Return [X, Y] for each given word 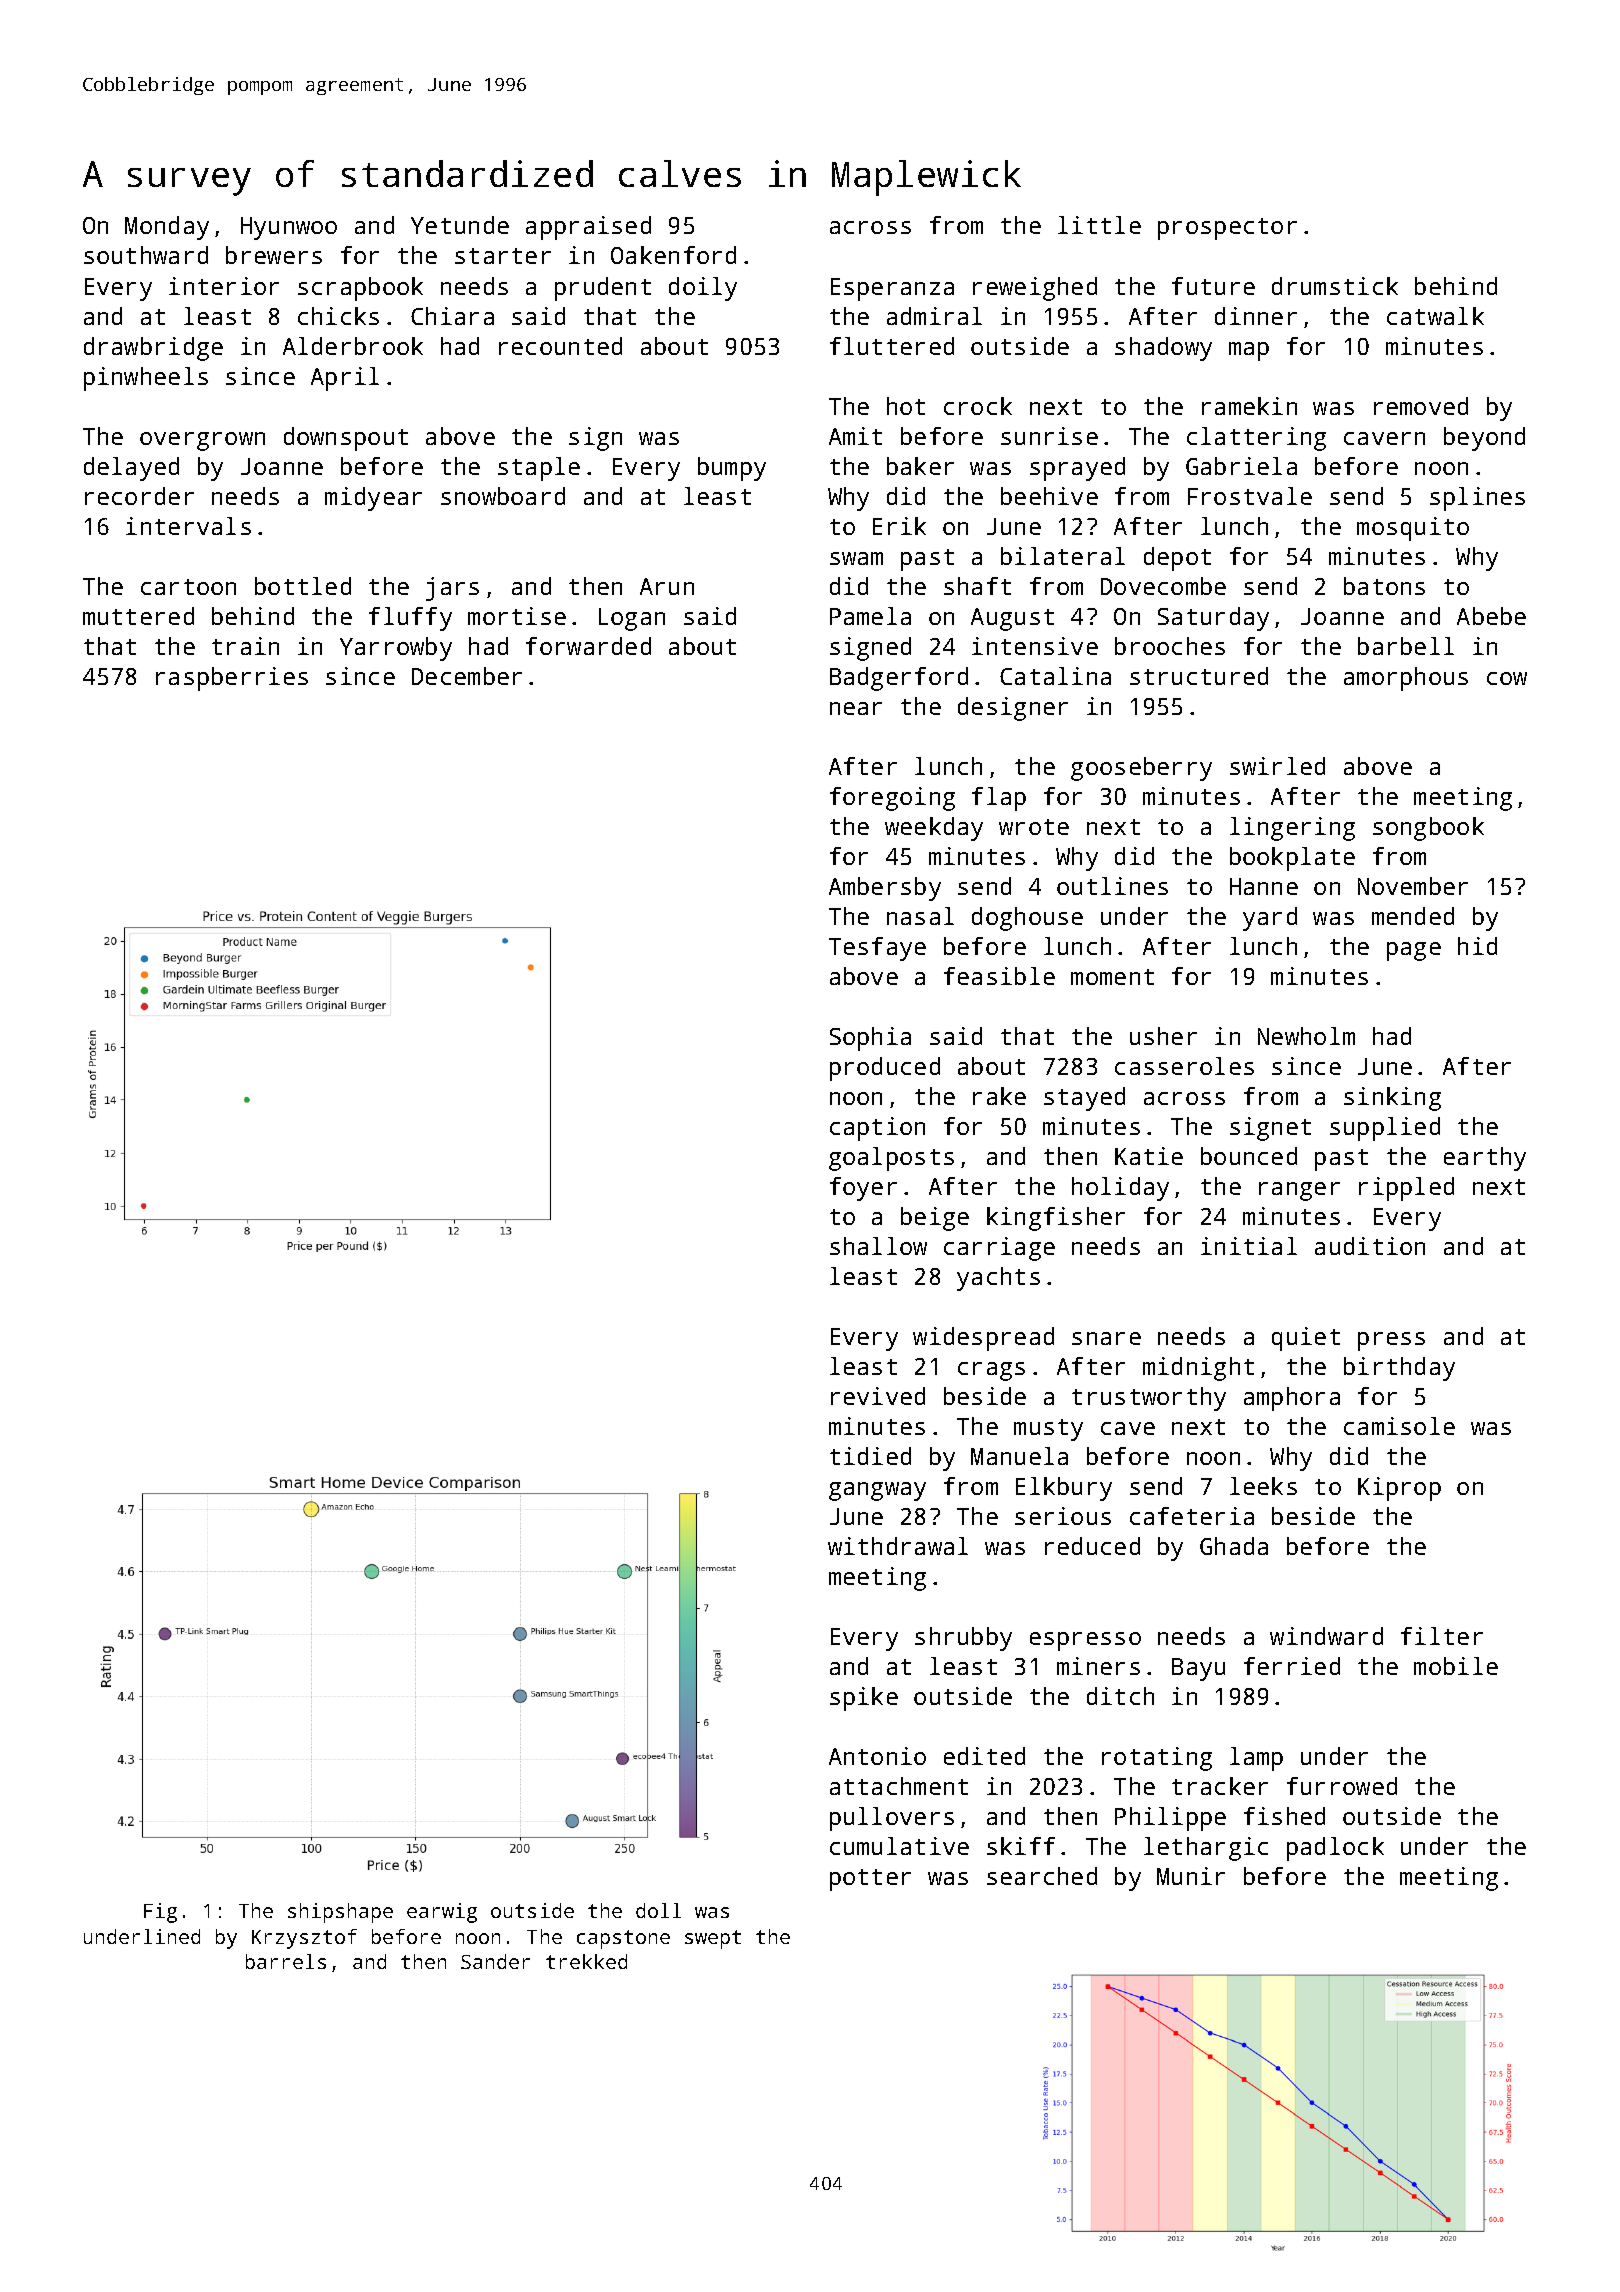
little [1099, 225]
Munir [1191, 1876]
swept [713, 1939]
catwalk [1435, 316]
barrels [286, 1961]
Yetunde [460, 225]
